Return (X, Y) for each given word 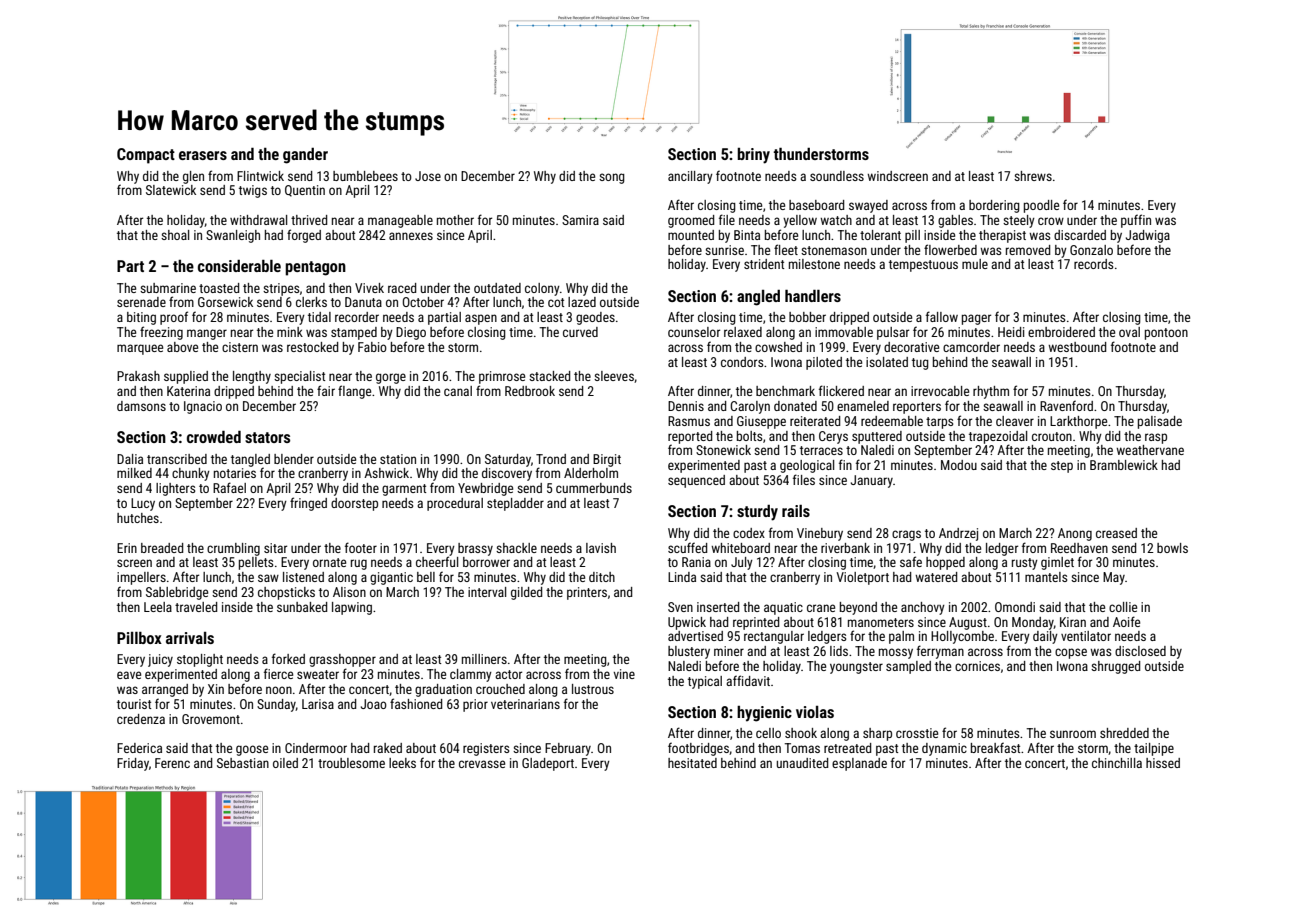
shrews (1033, 176)
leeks (402, 763)
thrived (309, 220)
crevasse (482, 764)
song (612, 178)
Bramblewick (1124, 465)
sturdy (757, 513)
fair (326, 390)
